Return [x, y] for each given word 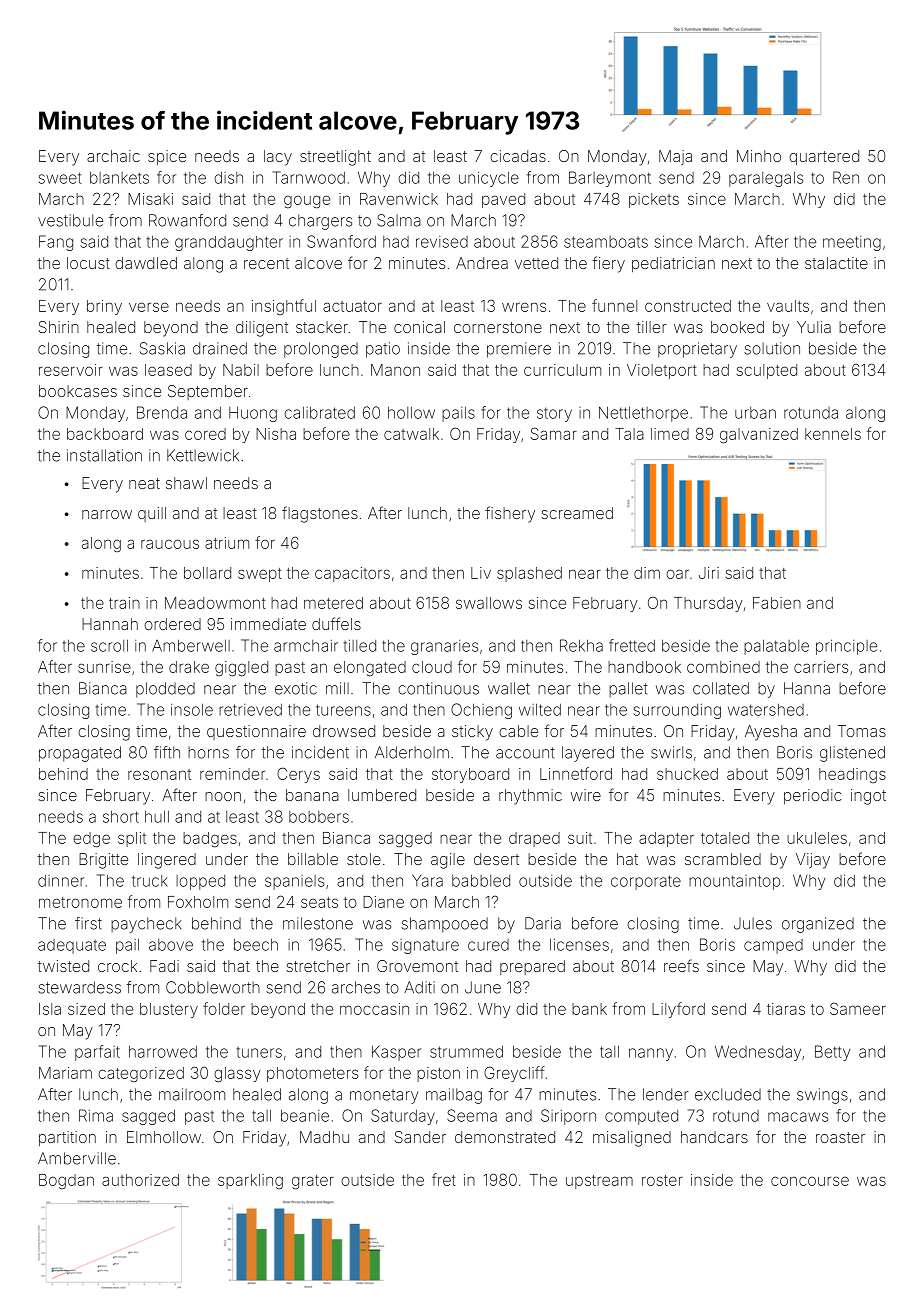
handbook [644, 667]
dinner [61, 880]
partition [67, 1138]
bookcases [78, 391]
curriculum [562, 370]
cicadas [518, 156]
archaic [113, 156]
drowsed [344, 731]
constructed [688, 306]
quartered [824, 157]
